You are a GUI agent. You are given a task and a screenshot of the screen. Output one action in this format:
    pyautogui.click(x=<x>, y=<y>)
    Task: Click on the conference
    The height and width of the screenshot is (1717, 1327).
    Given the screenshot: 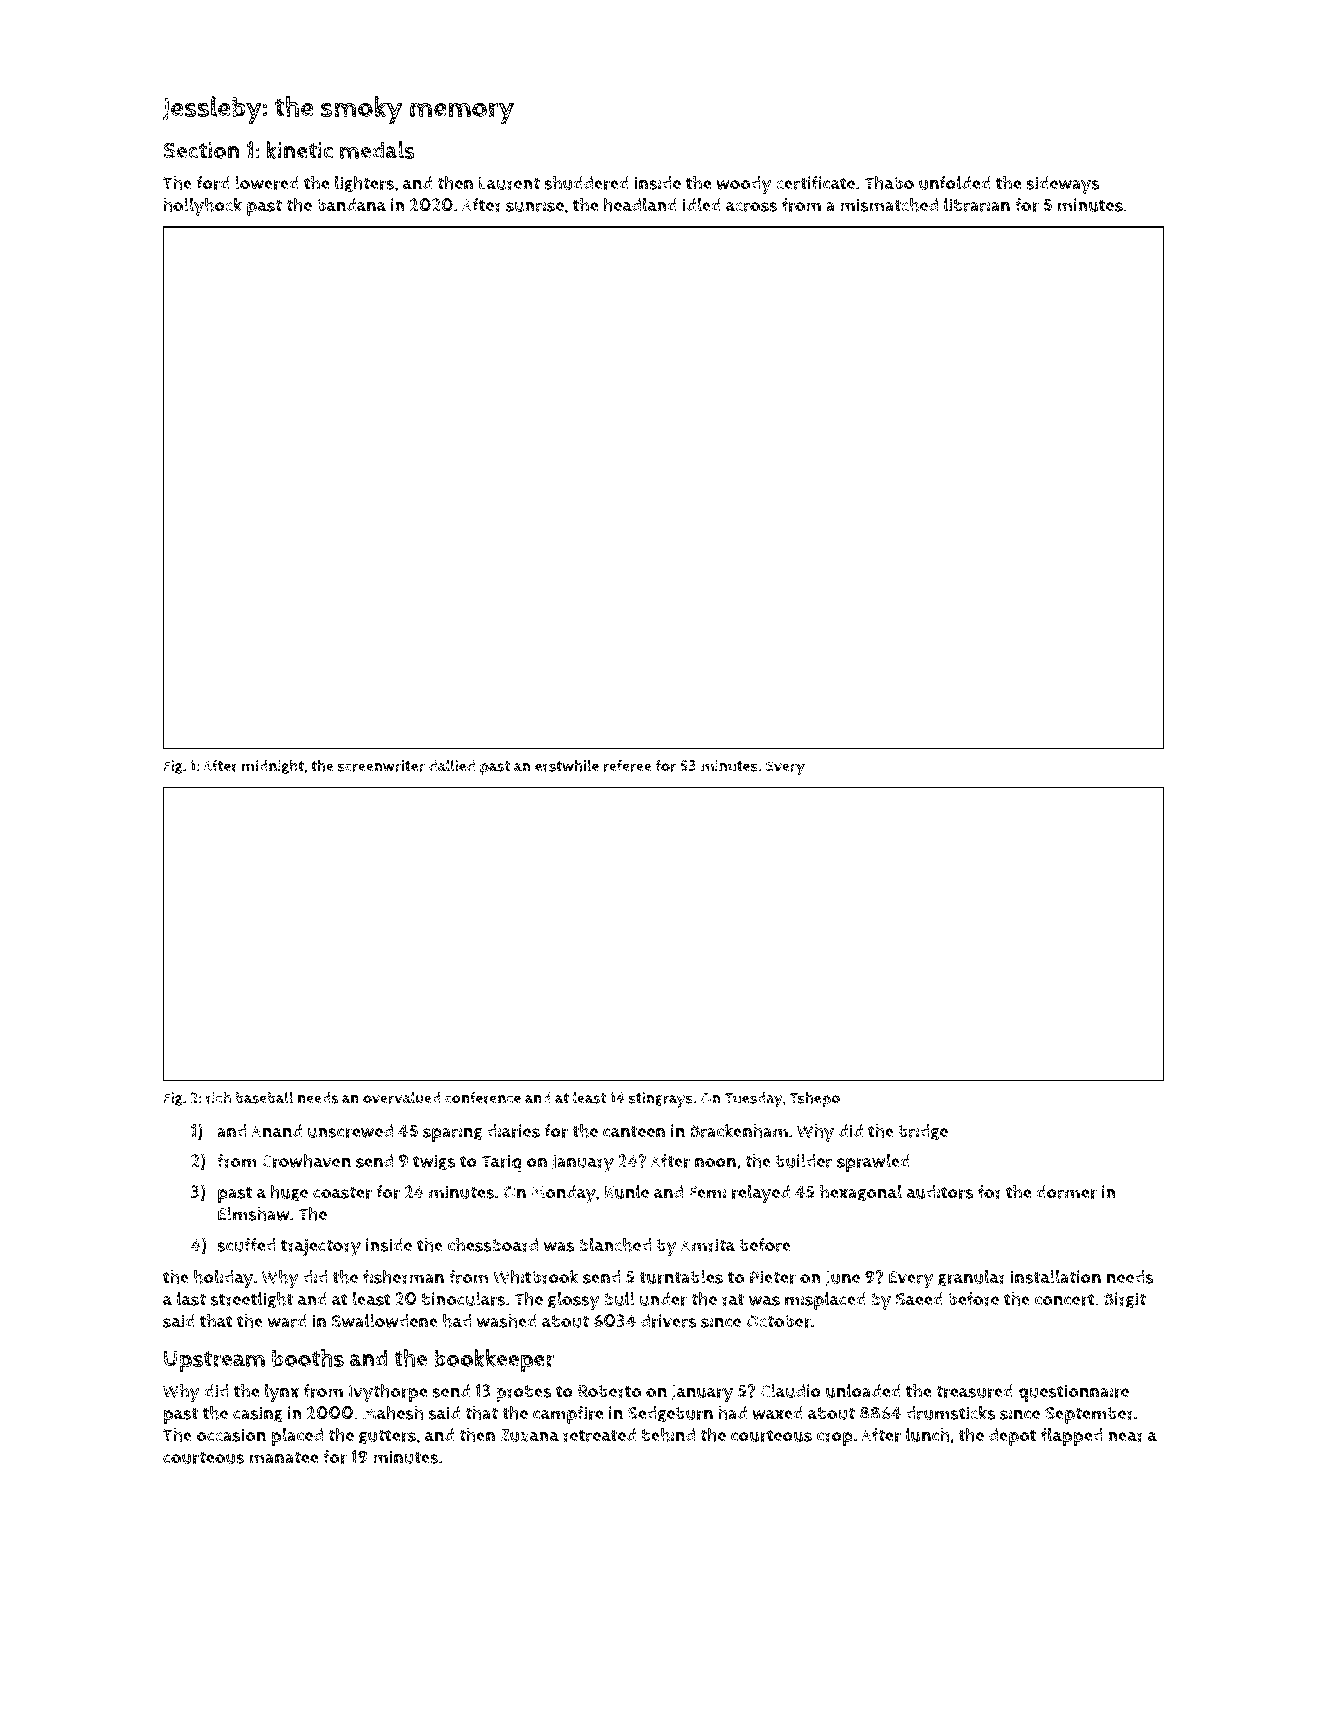 What is the action you would take?
    pyautogui.click(x=483, y=1098)
